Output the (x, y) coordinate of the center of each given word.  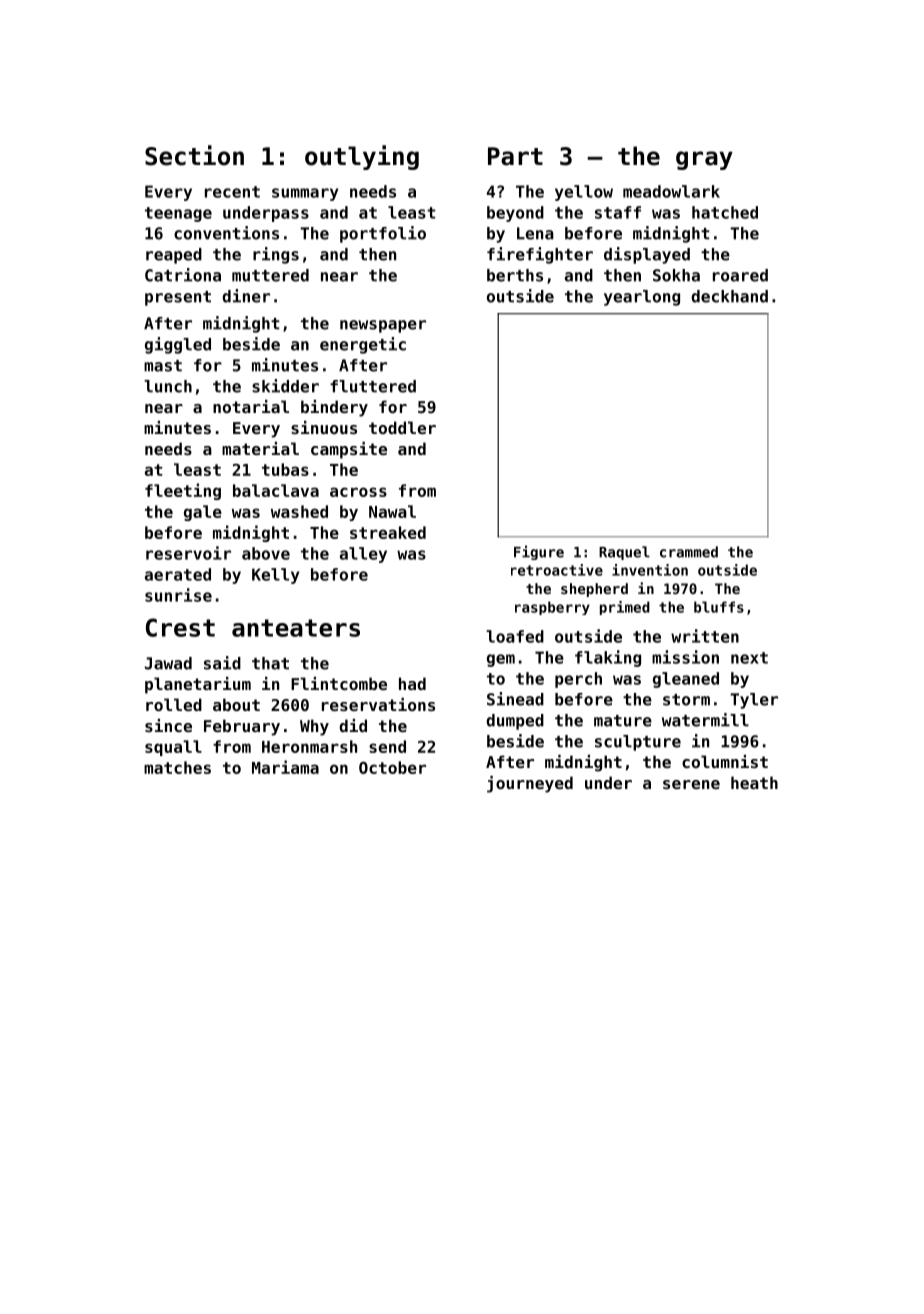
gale (203, 513)
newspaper (383, 326)
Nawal (392, 511)
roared (740, 275)
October (392, 767)
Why (314, 727)
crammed (689, 552)
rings (276, 255)
